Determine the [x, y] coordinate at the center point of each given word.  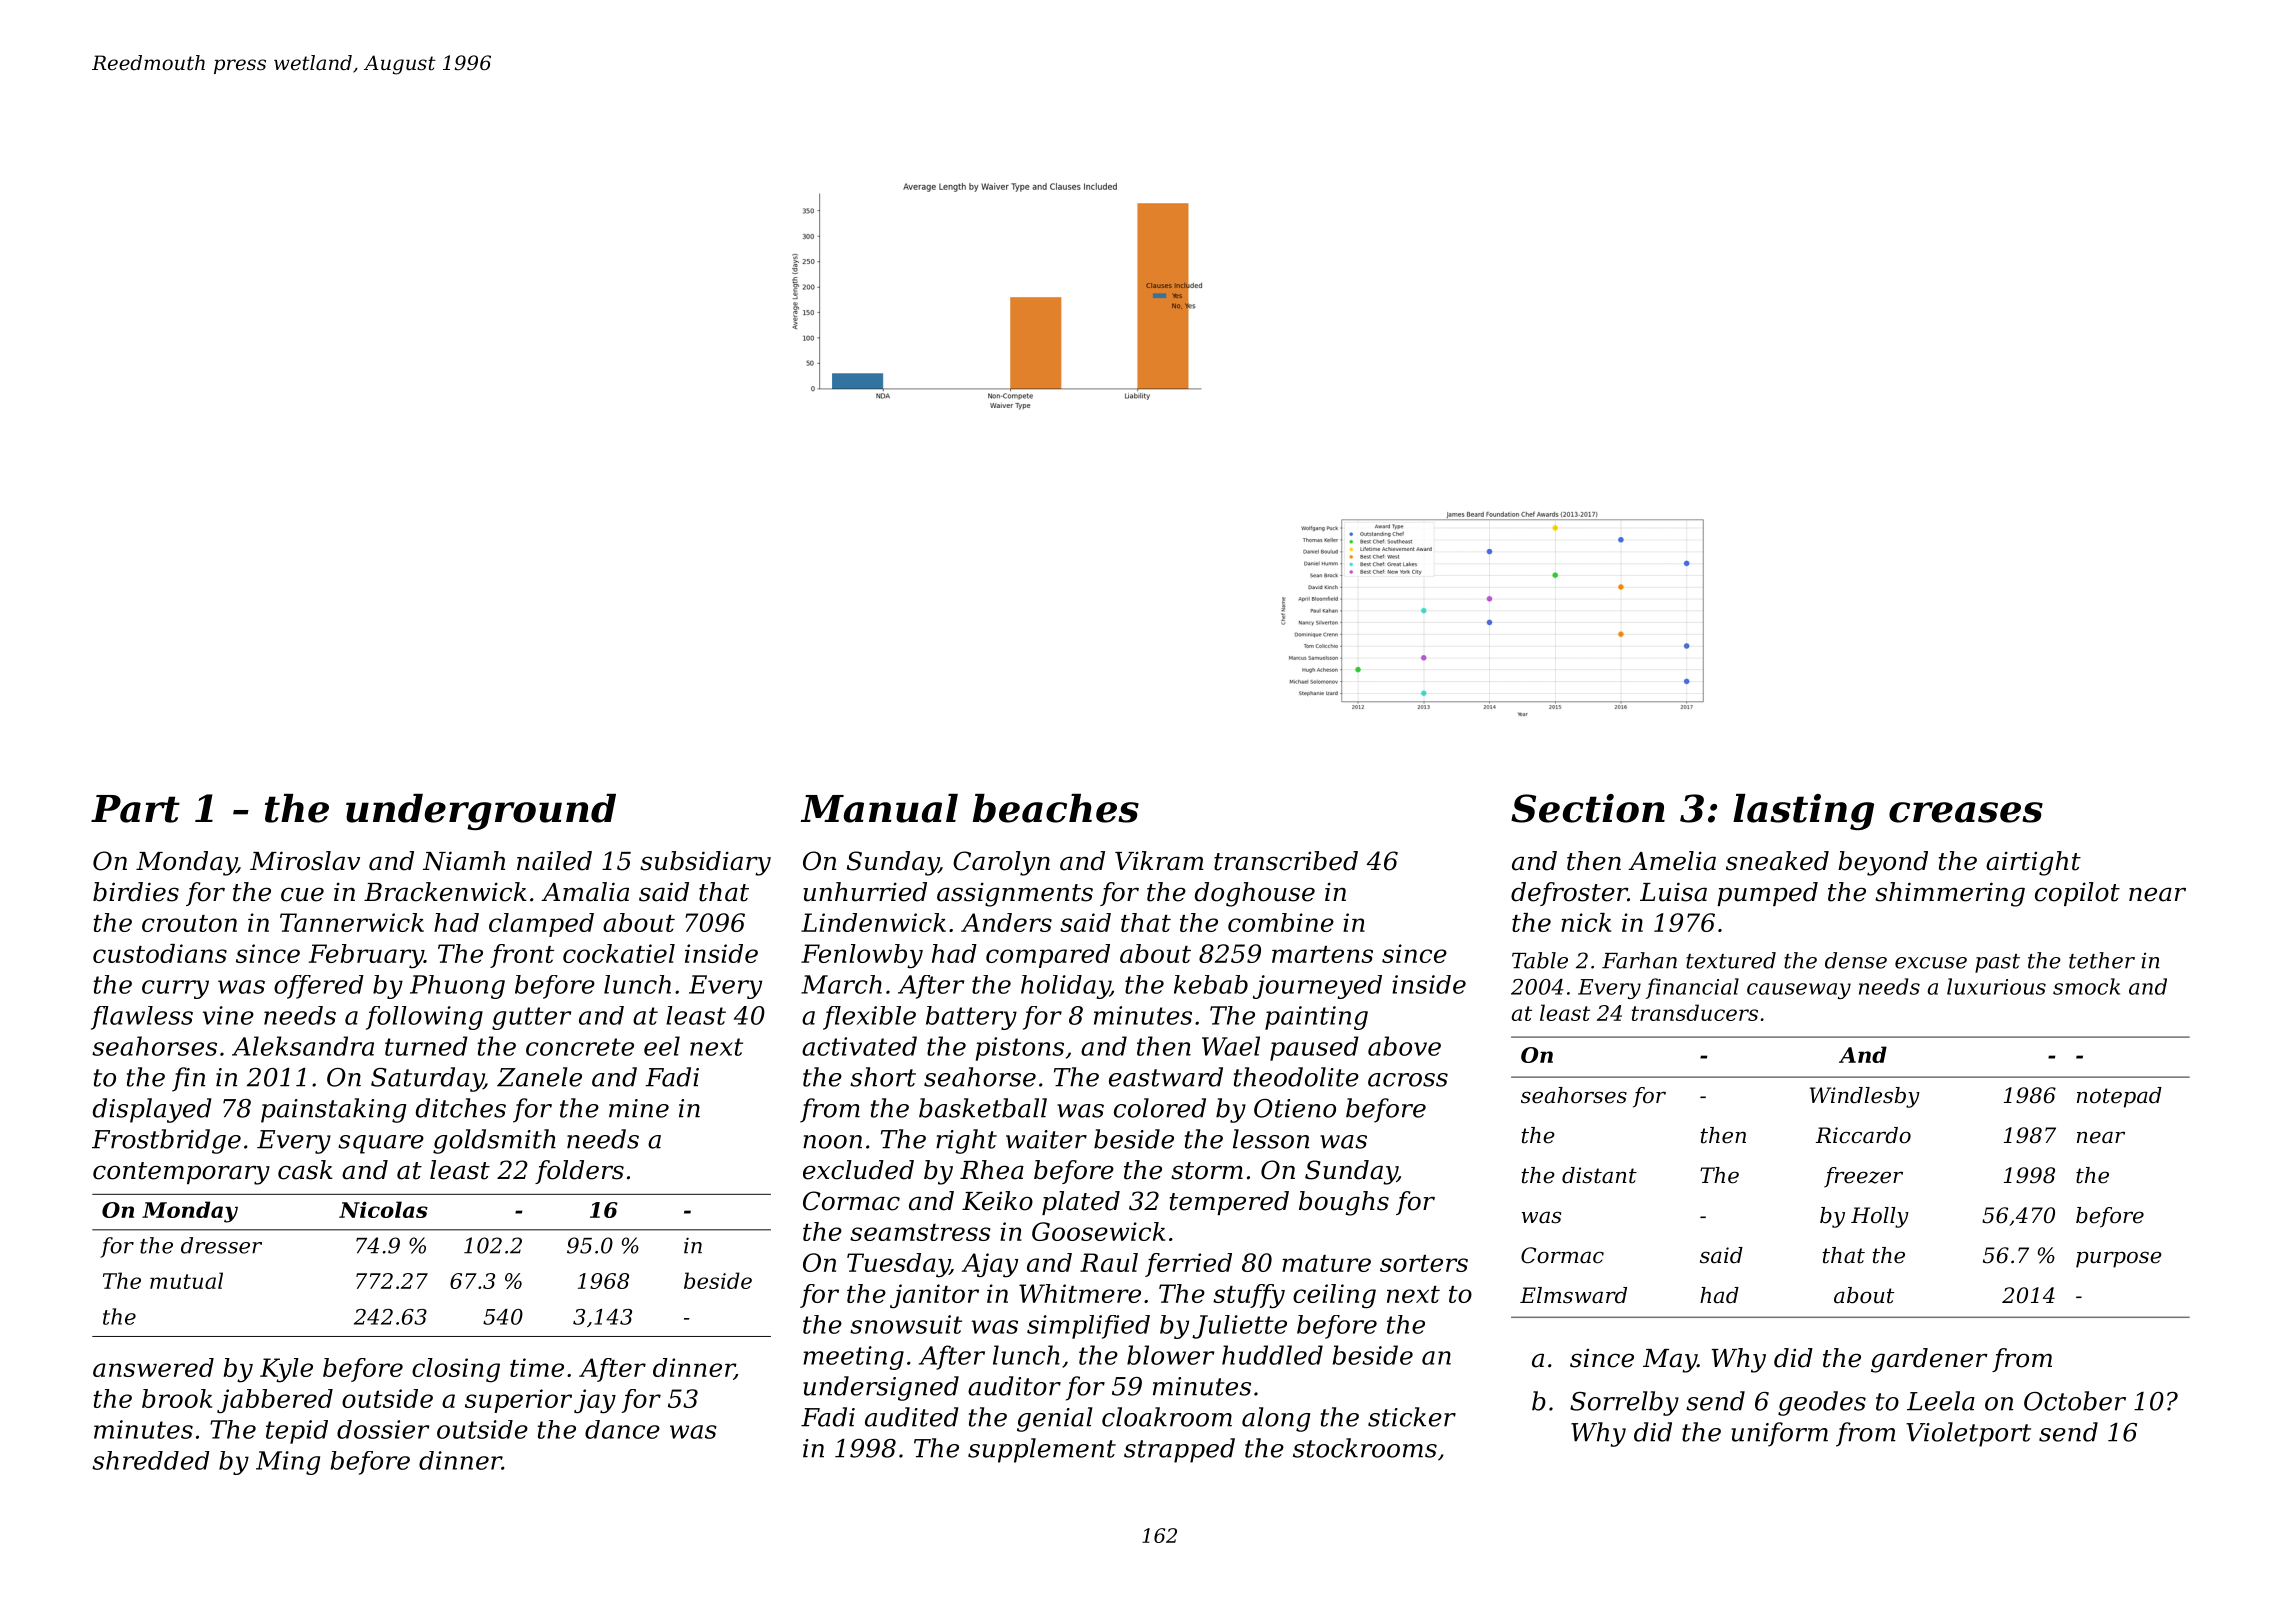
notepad [2119, 1097]
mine [639, 1108]
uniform [1779, 1434]
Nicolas [383, 1209]
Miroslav [305, 861]
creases [1966, 812]
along [1276, 1419]
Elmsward [1573, 1295]
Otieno [1295, 1108]
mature [1326, 1263]
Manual [879, 808]
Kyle [286, 1370]
